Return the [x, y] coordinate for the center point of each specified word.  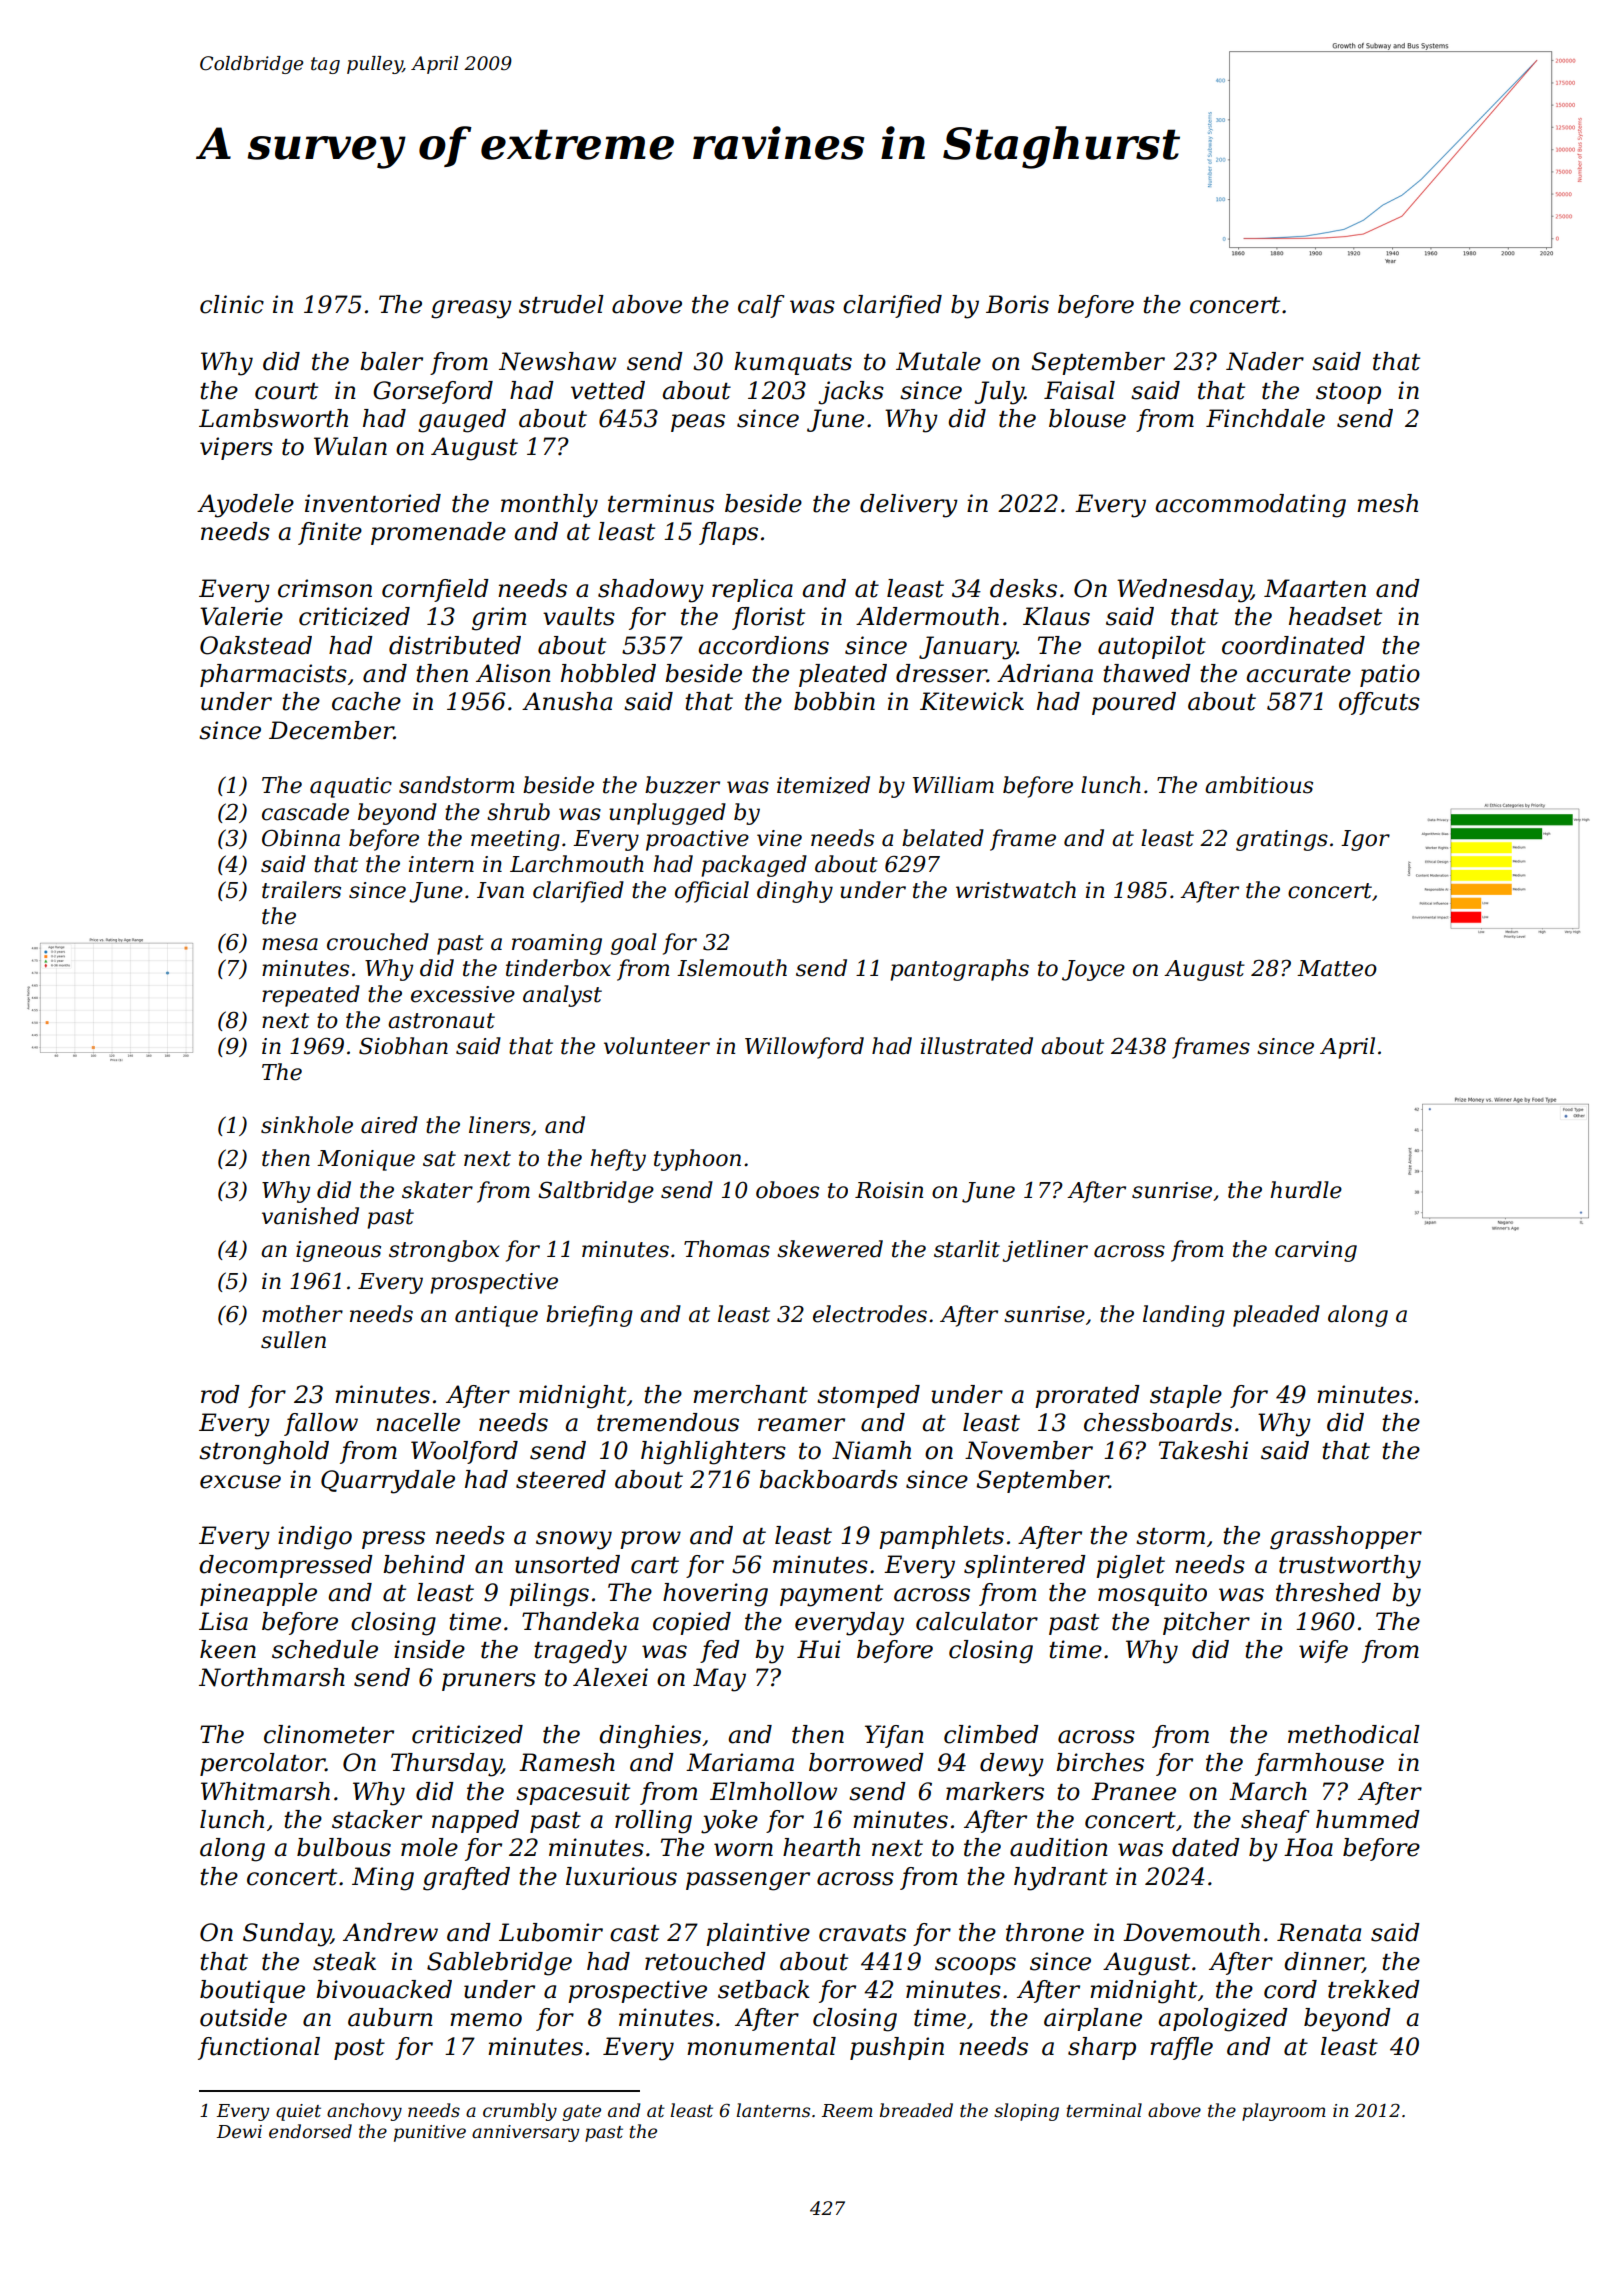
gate [581, 2113]
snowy [574, 1540]
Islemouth [732, 968]
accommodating [1250, 506]
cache [366, 701]
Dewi [239, 2132]
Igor [1365, 840]
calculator [977, 1621]
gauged [462, 421]
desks [1023, 588]
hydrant [1061, 1879]
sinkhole [307, 1125]
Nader [1265, 361]
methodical [1354, 1734]
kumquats [793, 363]
